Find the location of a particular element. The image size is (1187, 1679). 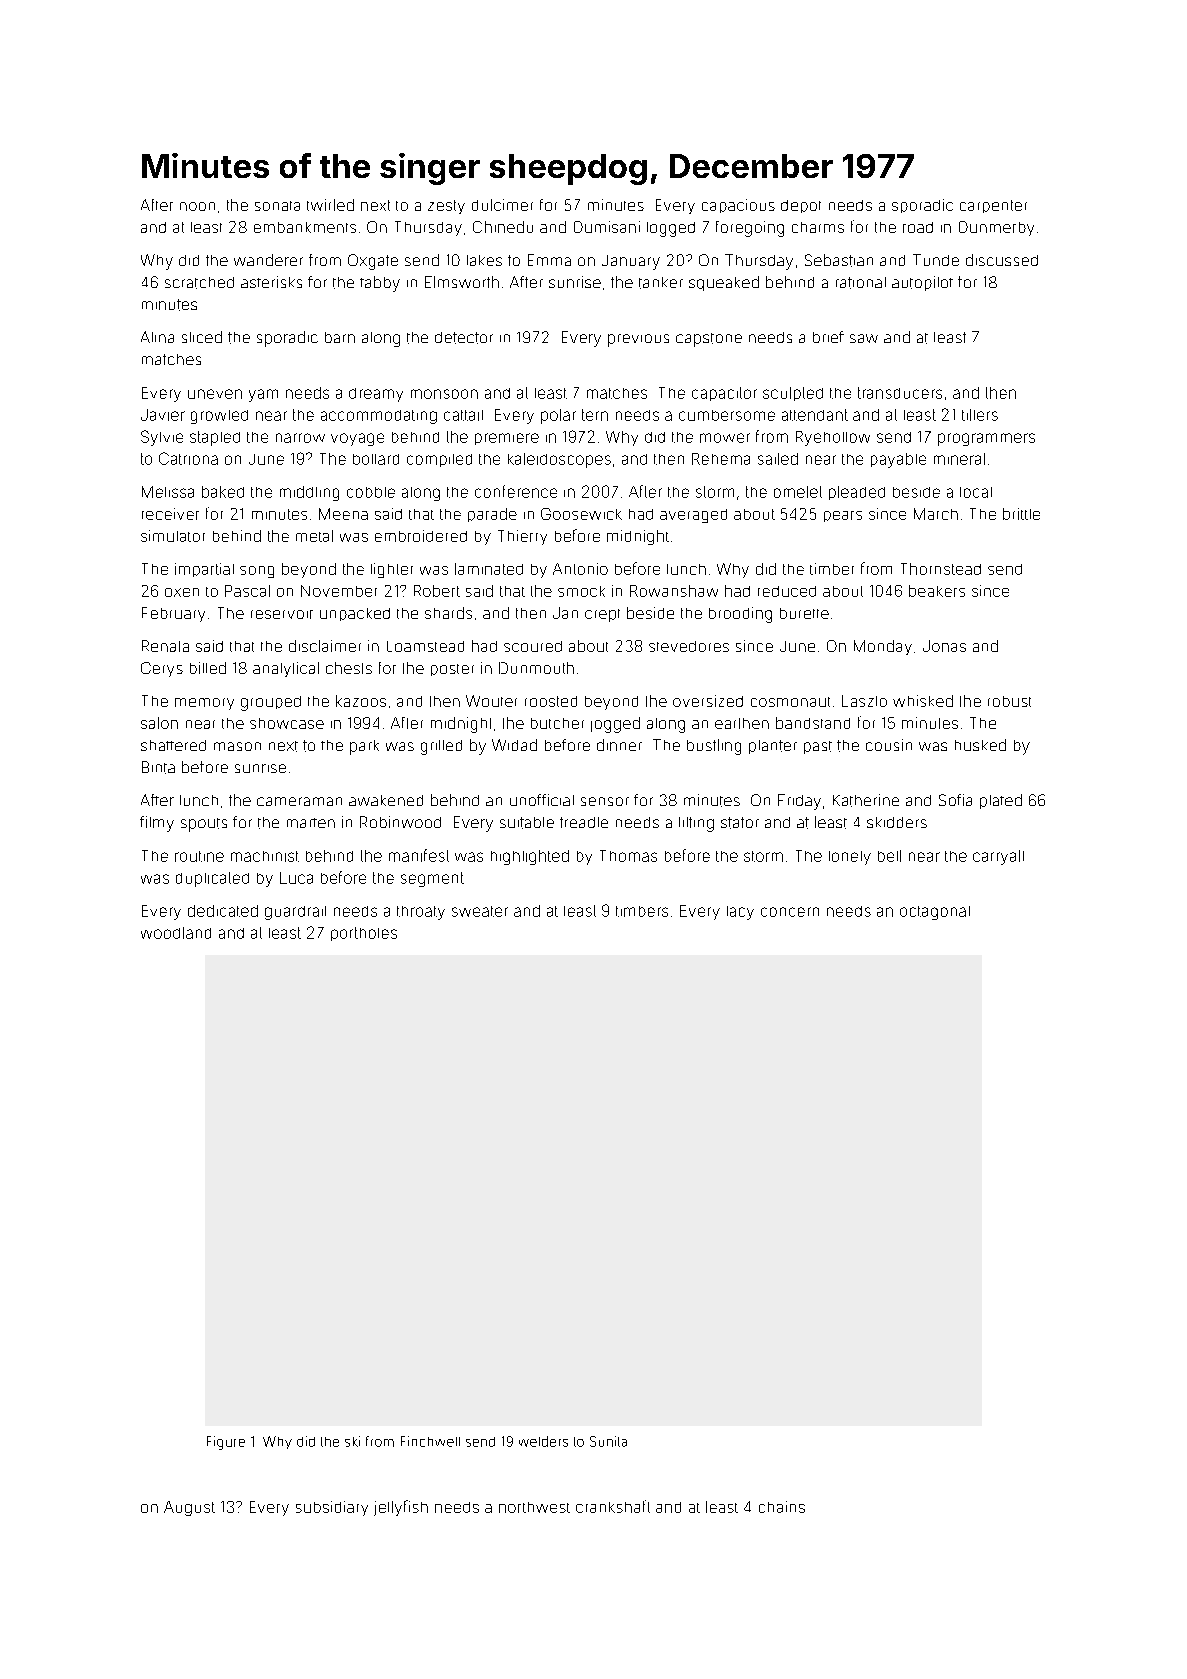

Rowanshaw is located at coordinates (674, 591).
